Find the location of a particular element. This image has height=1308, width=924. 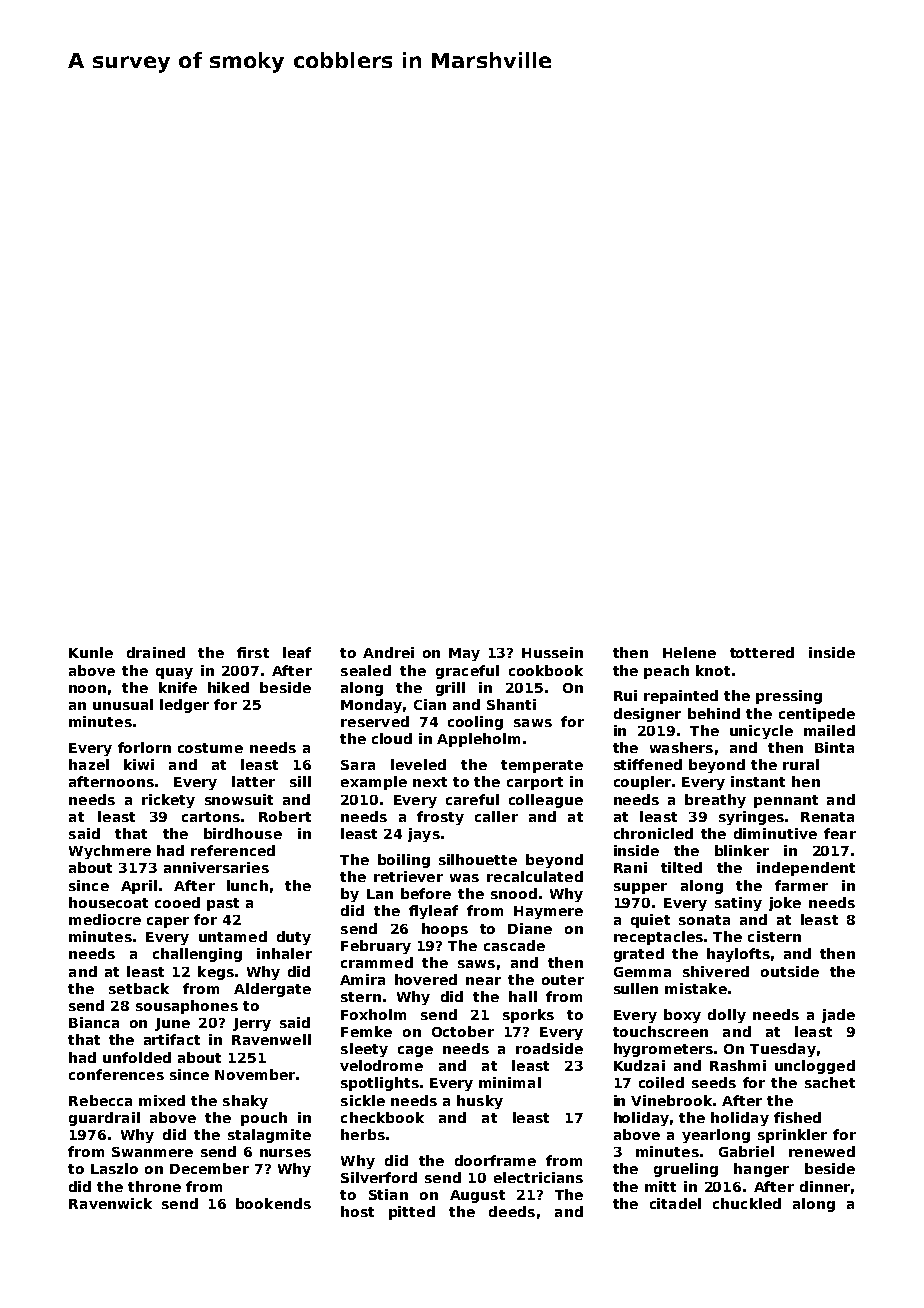

knot is located at coordinates (713, 670).
